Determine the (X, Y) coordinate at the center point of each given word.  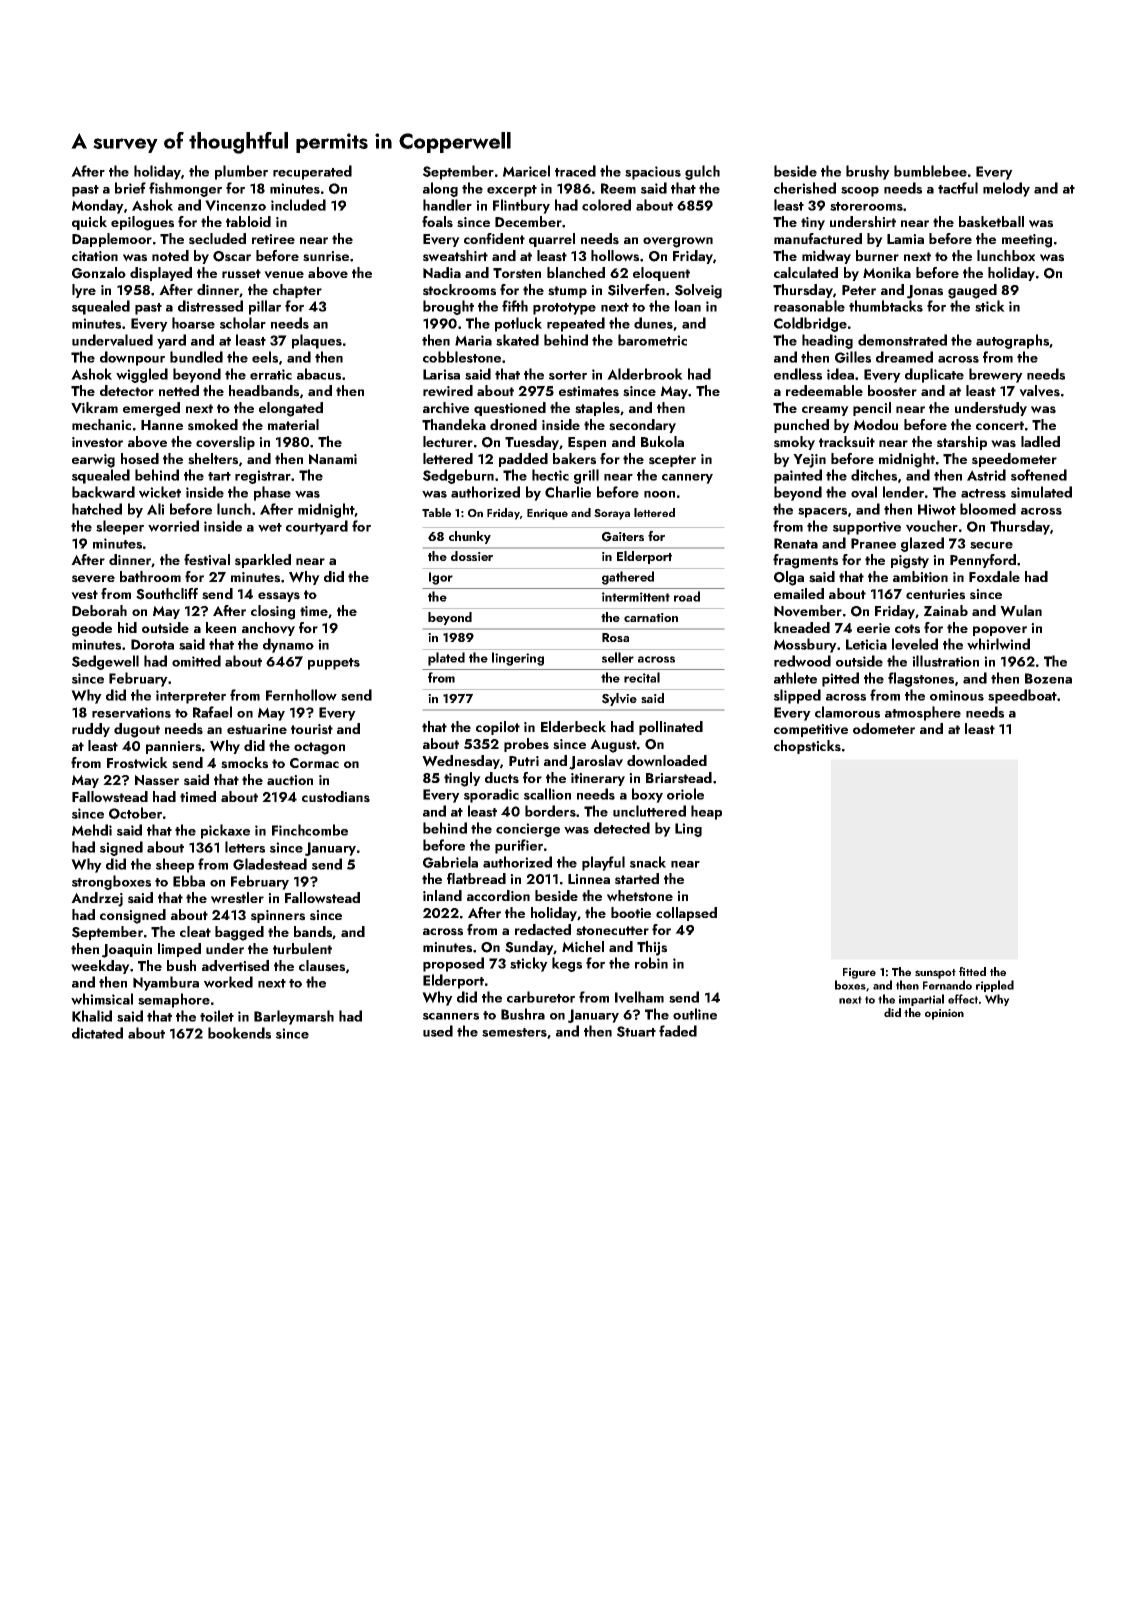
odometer (884, 728)
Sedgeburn (458, 476)
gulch (702, 172)
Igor (441, 578)
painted (798, 476)
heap (706, 812)
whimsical (102, 999)
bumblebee (930, 171)
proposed (453, 964)
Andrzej (97, 899)
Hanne (162, 425)
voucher (932, 526)
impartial (921, 1000)
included (298, 205)
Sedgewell (105, 662)
